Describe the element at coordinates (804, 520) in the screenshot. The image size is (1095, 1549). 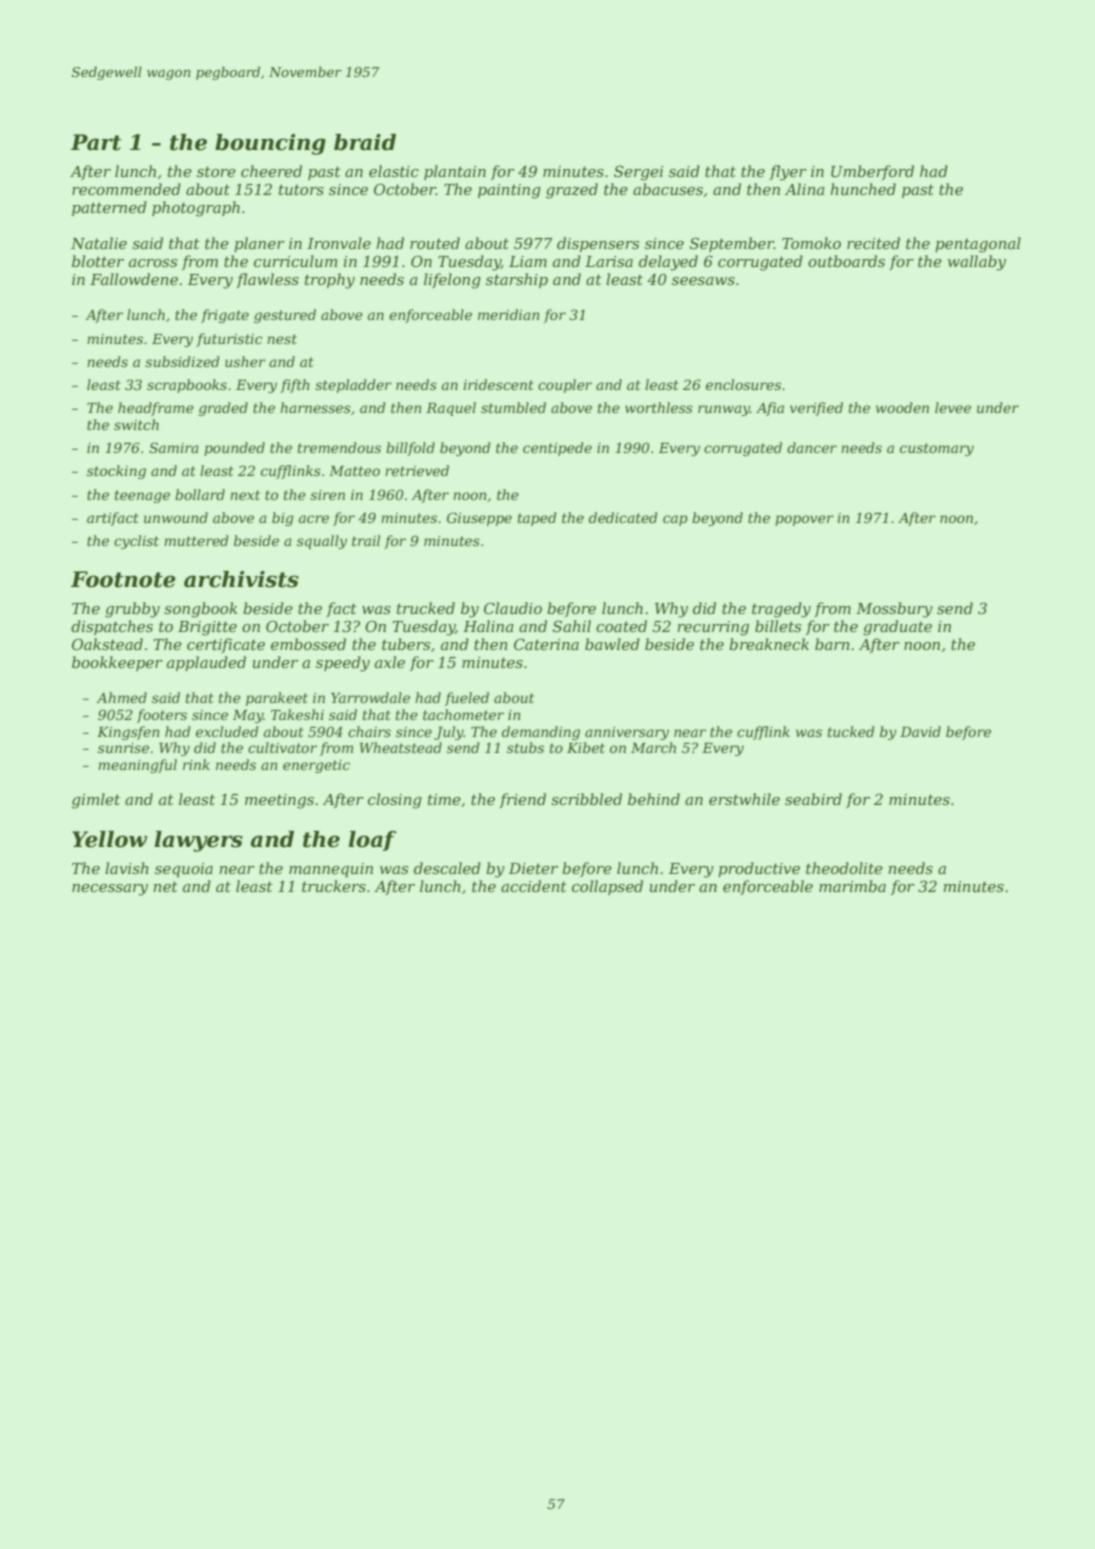
I see `popover` at that location.
